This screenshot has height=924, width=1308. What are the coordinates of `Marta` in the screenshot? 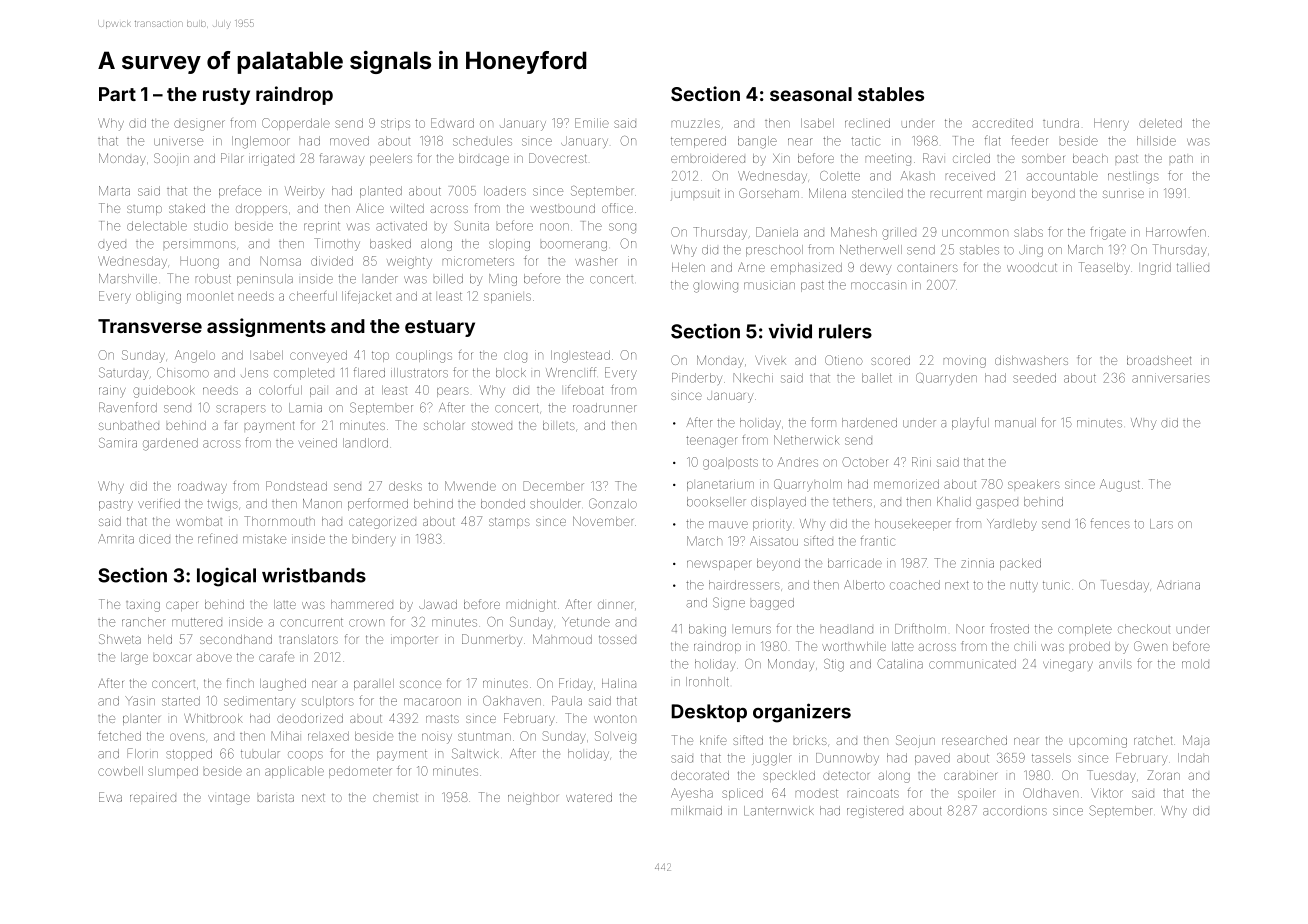 It's located at (114, 191).
